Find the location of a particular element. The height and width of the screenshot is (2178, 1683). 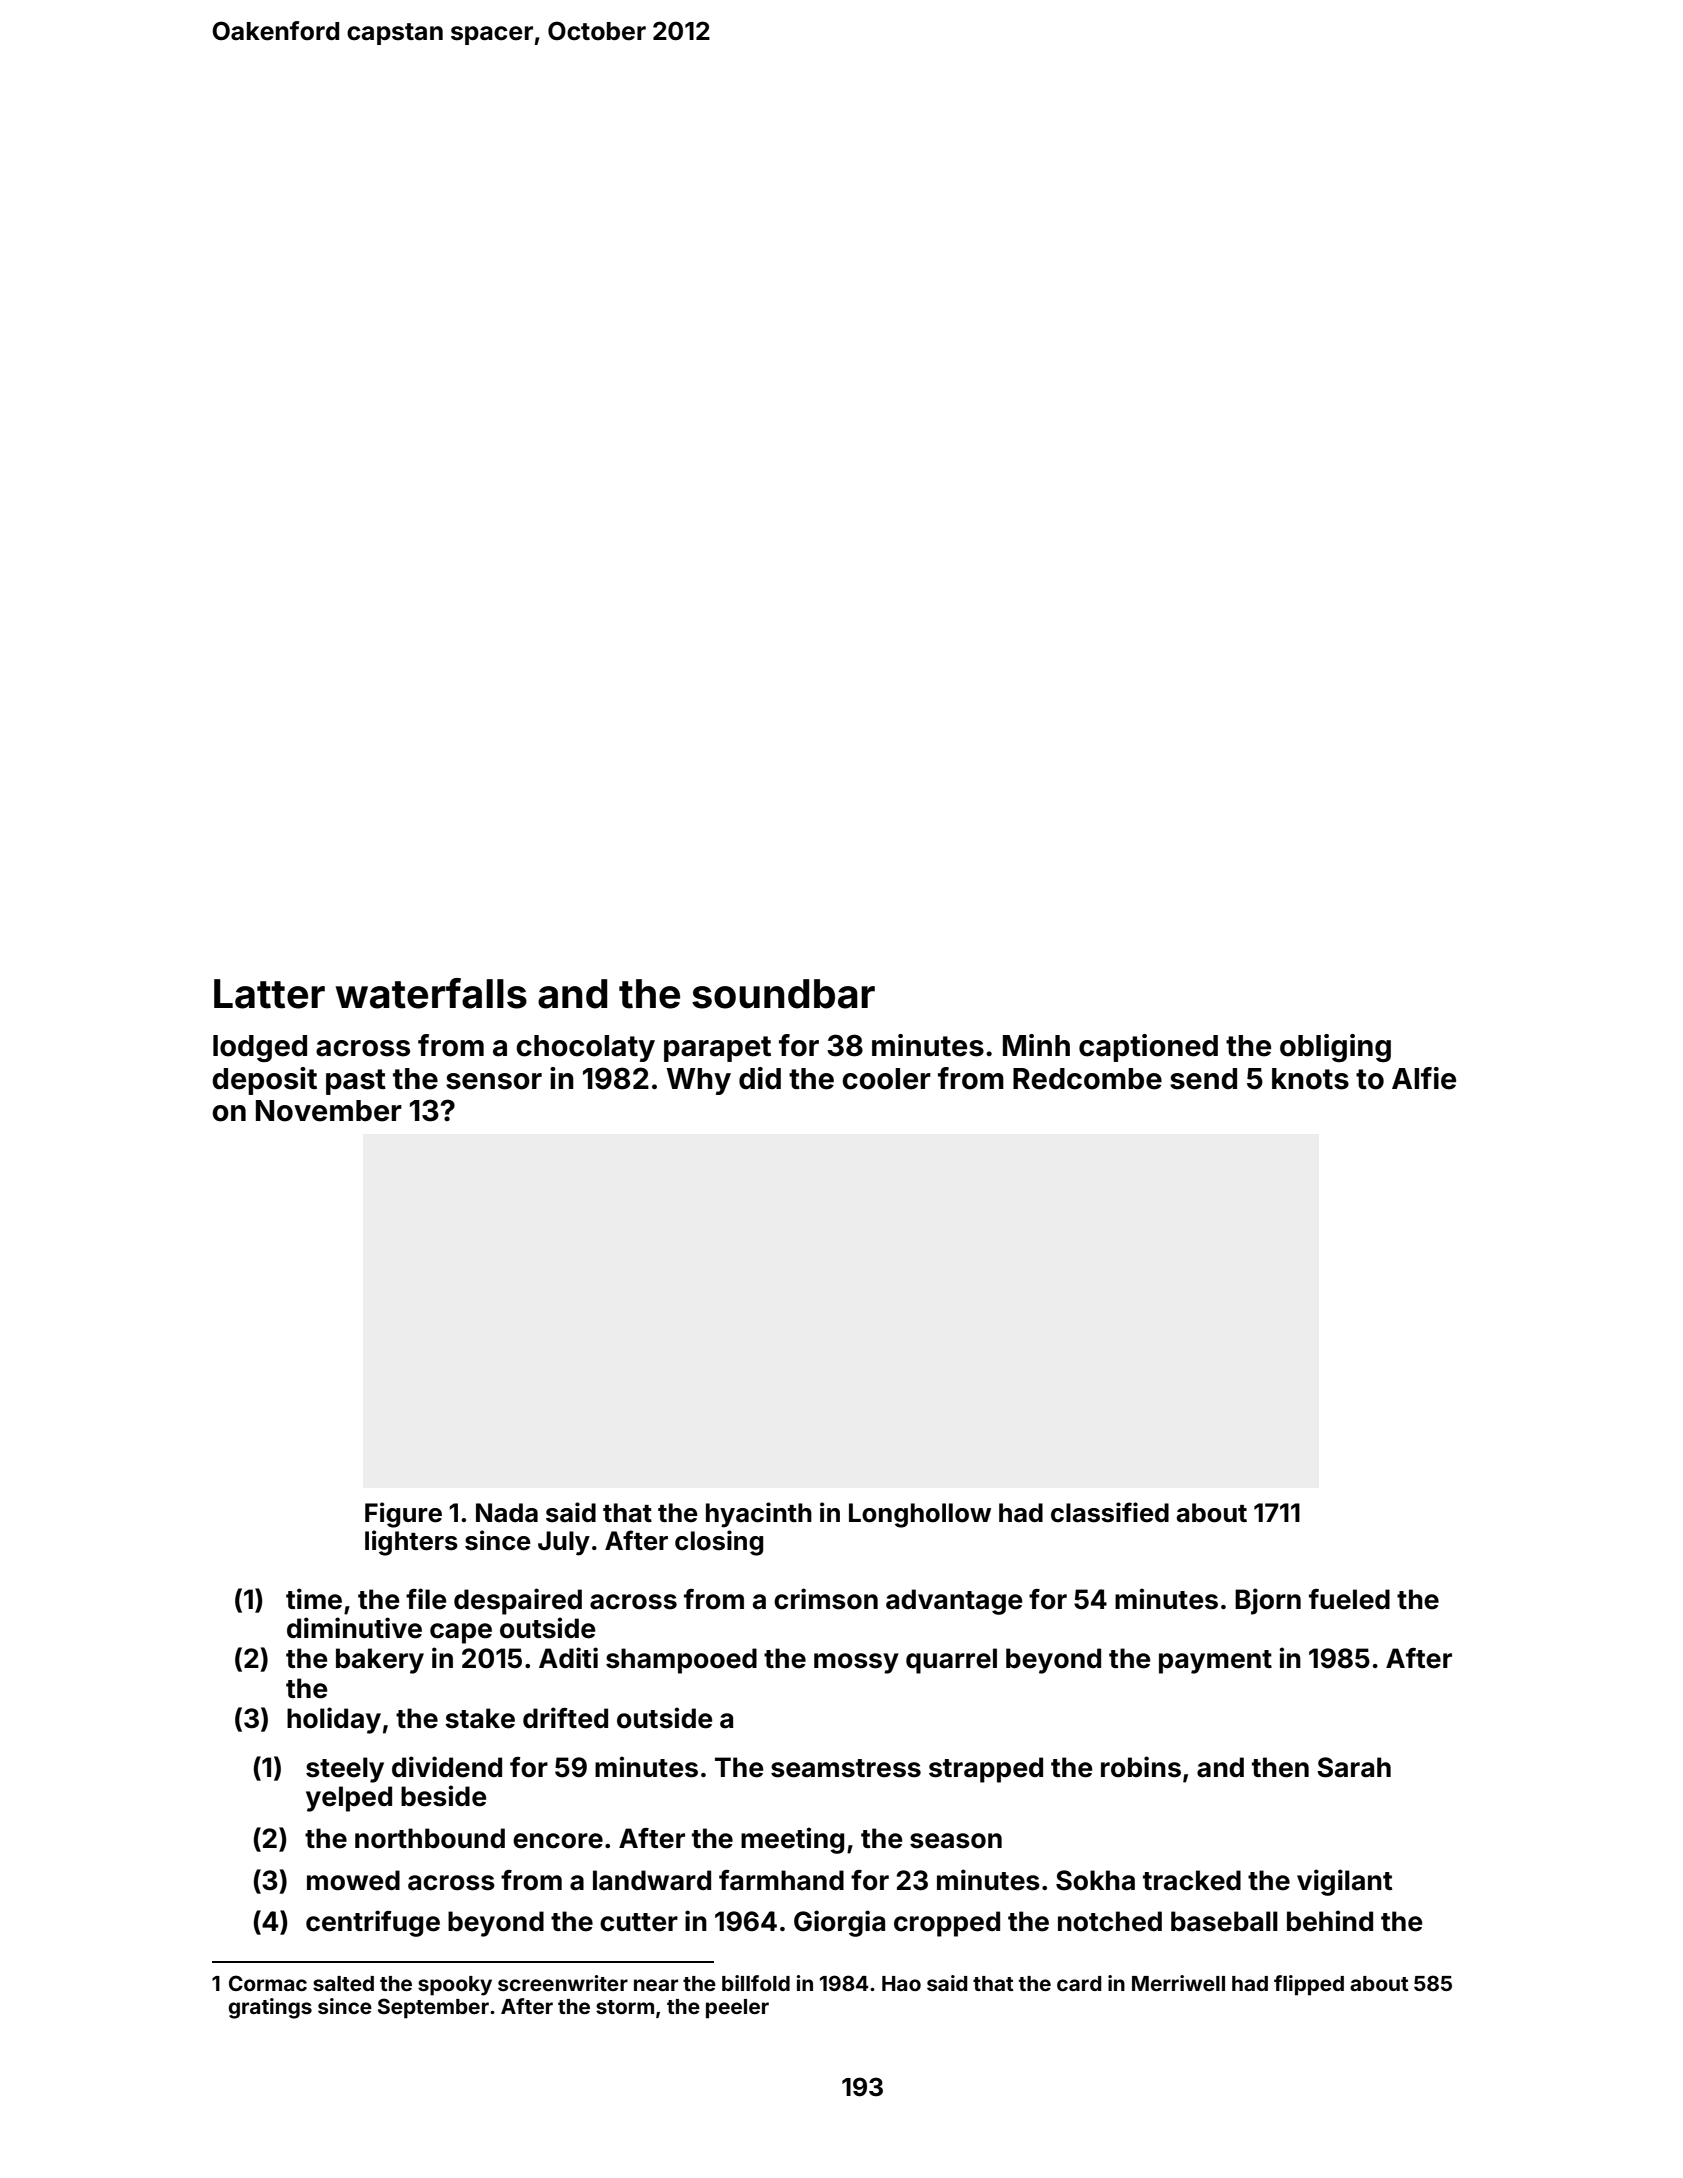

payment is located at coordinates (1215, 1662).
